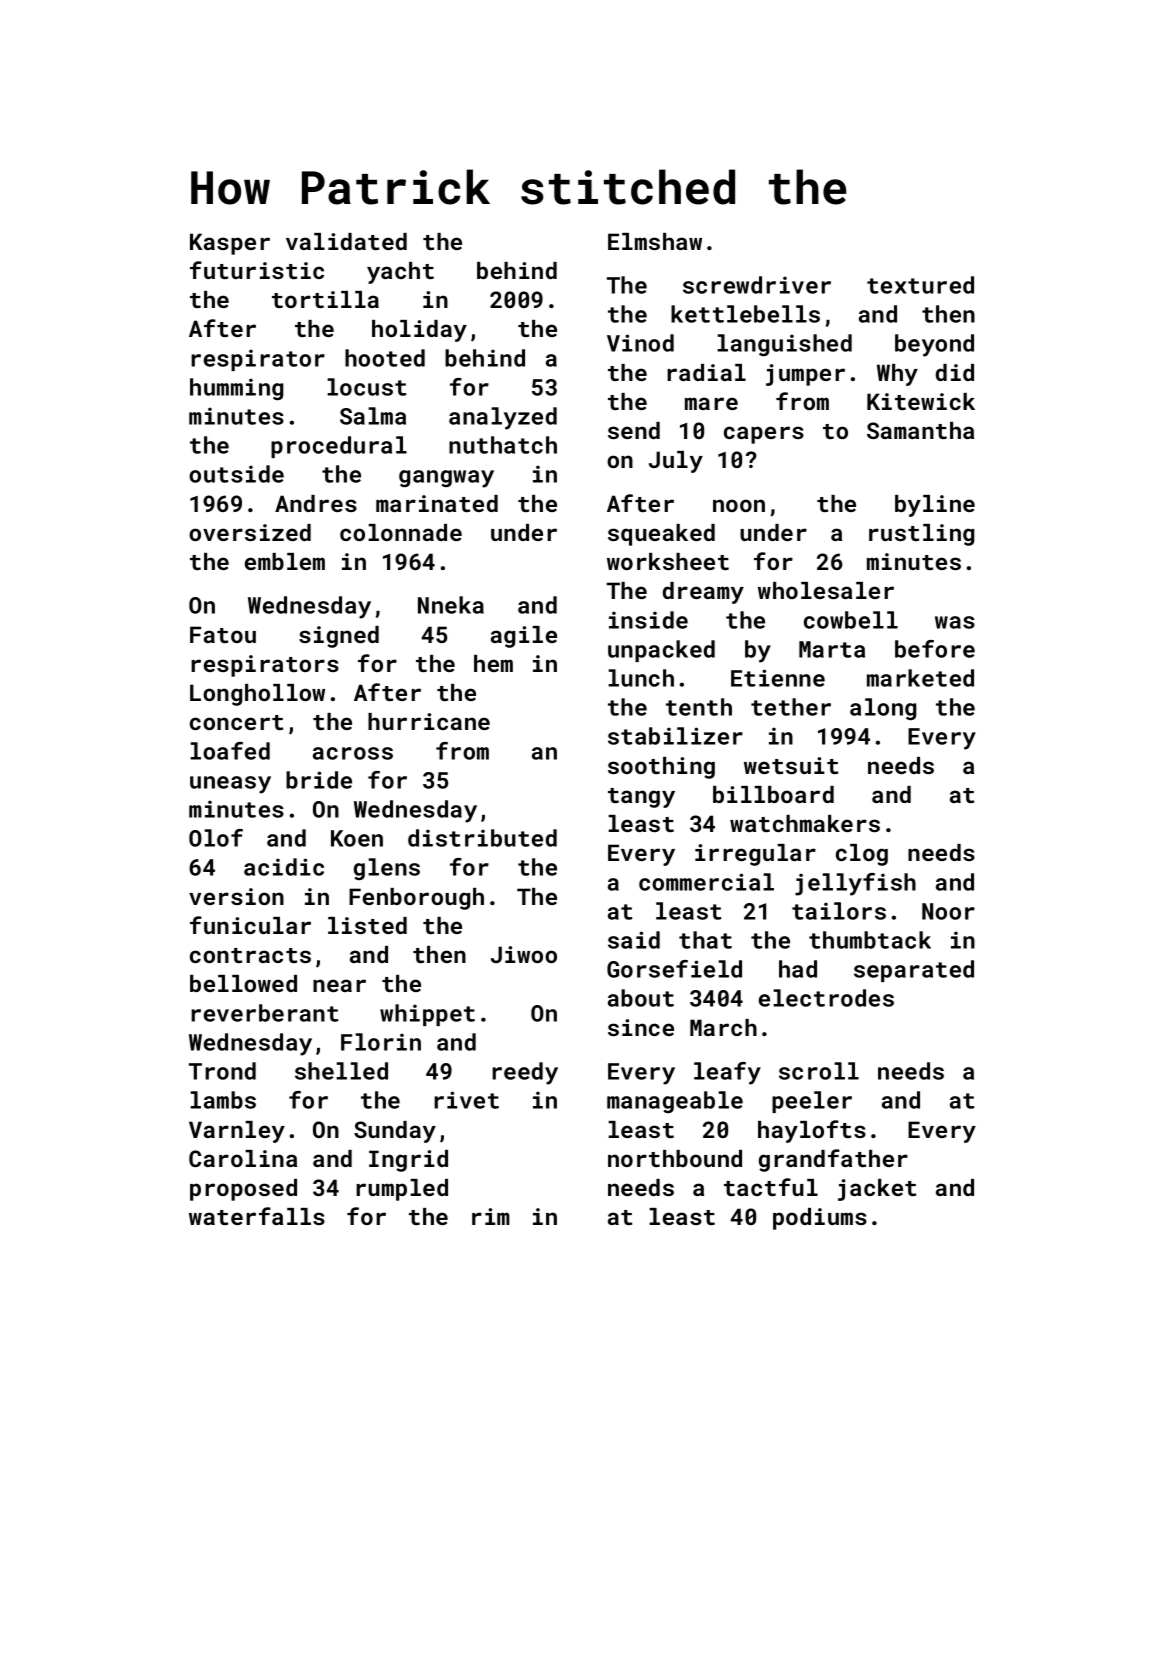 The image size is (1165, 1654). I want to click on send, so click(634, 430).
